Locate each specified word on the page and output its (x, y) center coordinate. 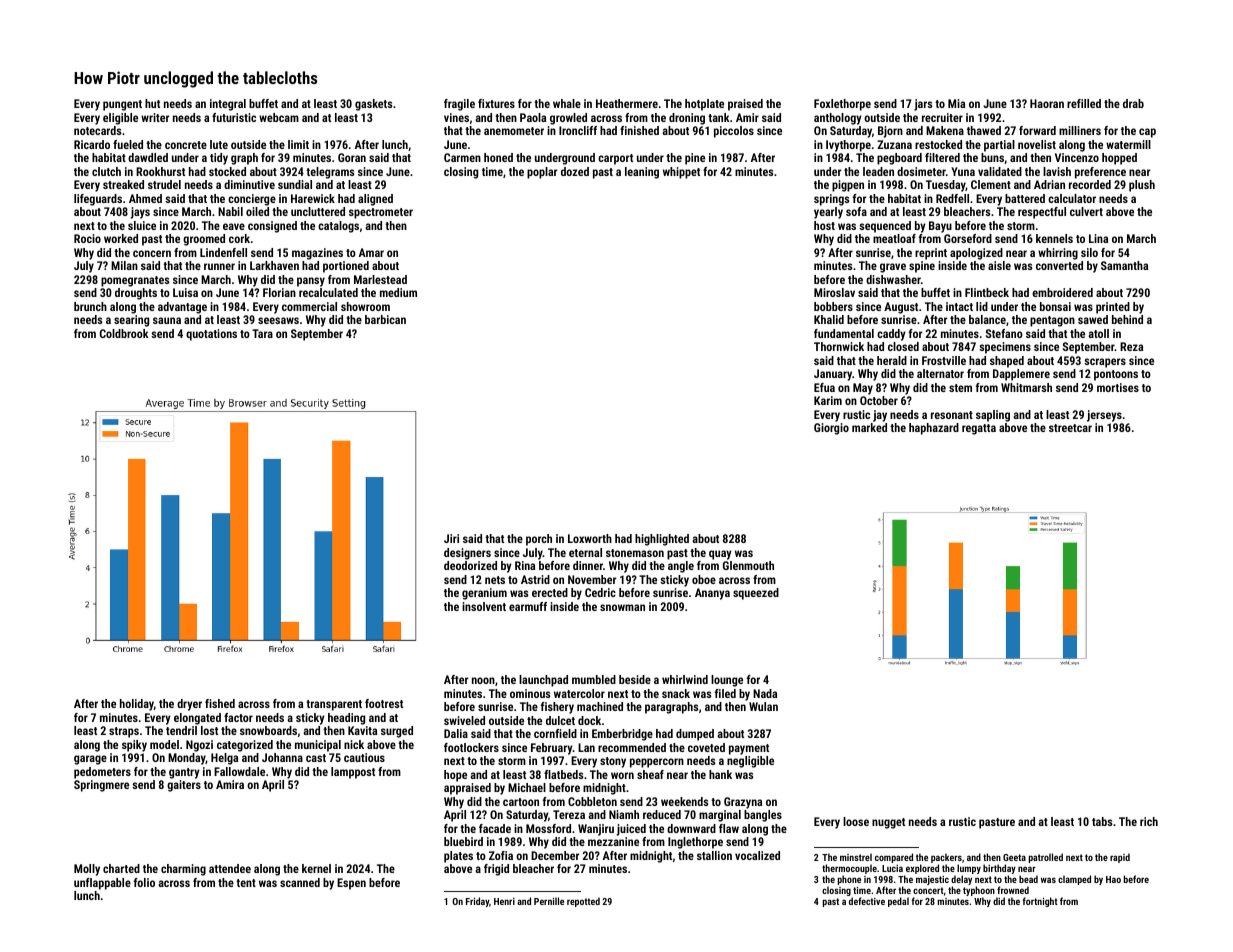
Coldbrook (124, 333)
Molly (87, 870)
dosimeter (921, 171)
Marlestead (380, 279)
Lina (1098, 238)
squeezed (756, 594)
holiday (137, 705)
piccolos (734, 132)
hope (455, 776)
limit (298, 144)
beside (635, 679)
